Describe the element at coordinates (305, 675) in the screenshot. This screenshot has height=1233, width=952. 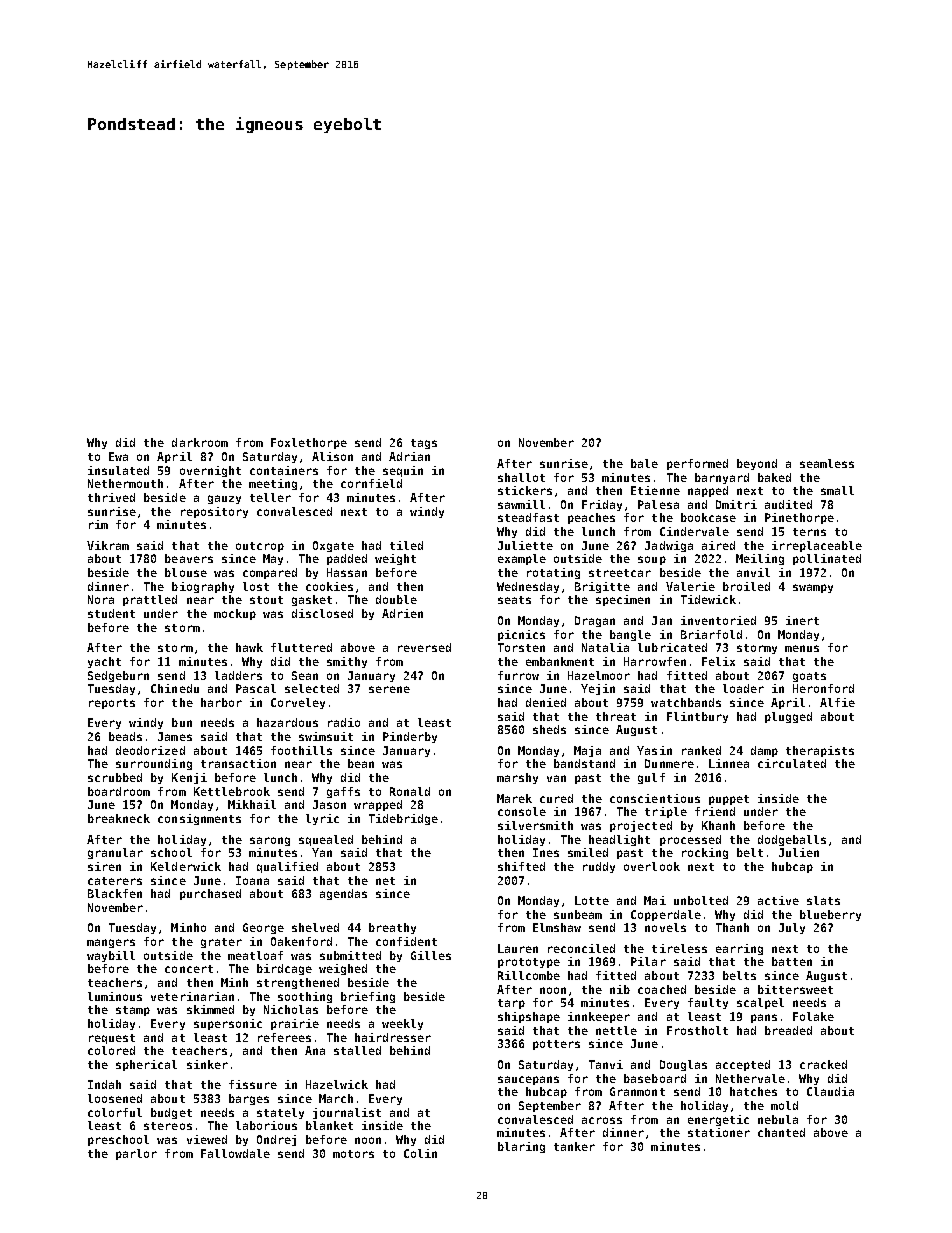
I see `Sean` at that location.
